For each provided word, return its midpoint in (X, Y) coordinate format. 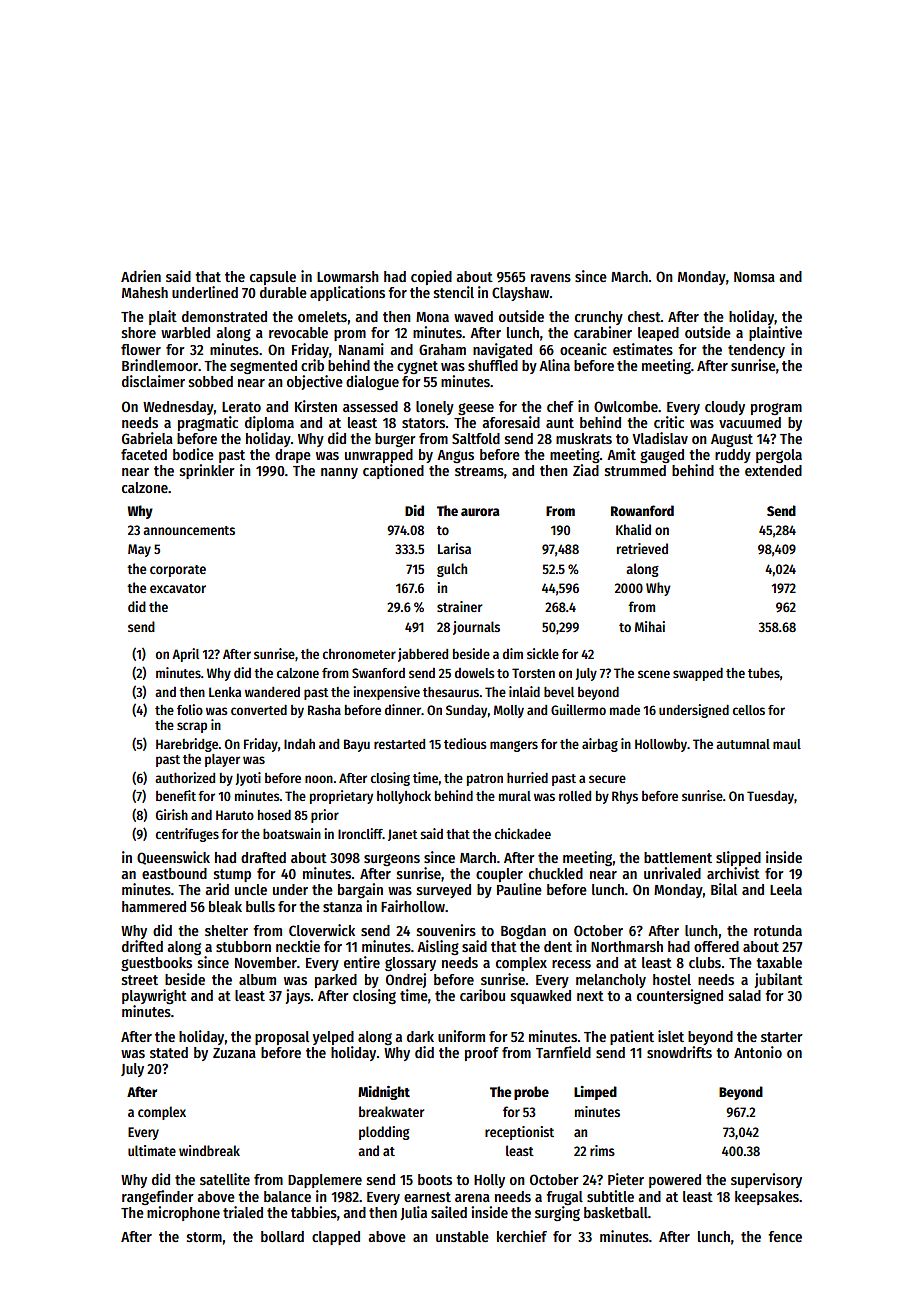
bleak (225, 906)
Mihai (650, 626)
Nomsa (754, 277)
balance (287, 1196)
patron (485, 780)
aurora (480, 512)
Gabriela (147, 438)
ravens (551, 278)
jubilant (778, 980)
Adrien (141, 276)
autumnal (743, 744)
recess (571, 964)
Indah (299, 744)
